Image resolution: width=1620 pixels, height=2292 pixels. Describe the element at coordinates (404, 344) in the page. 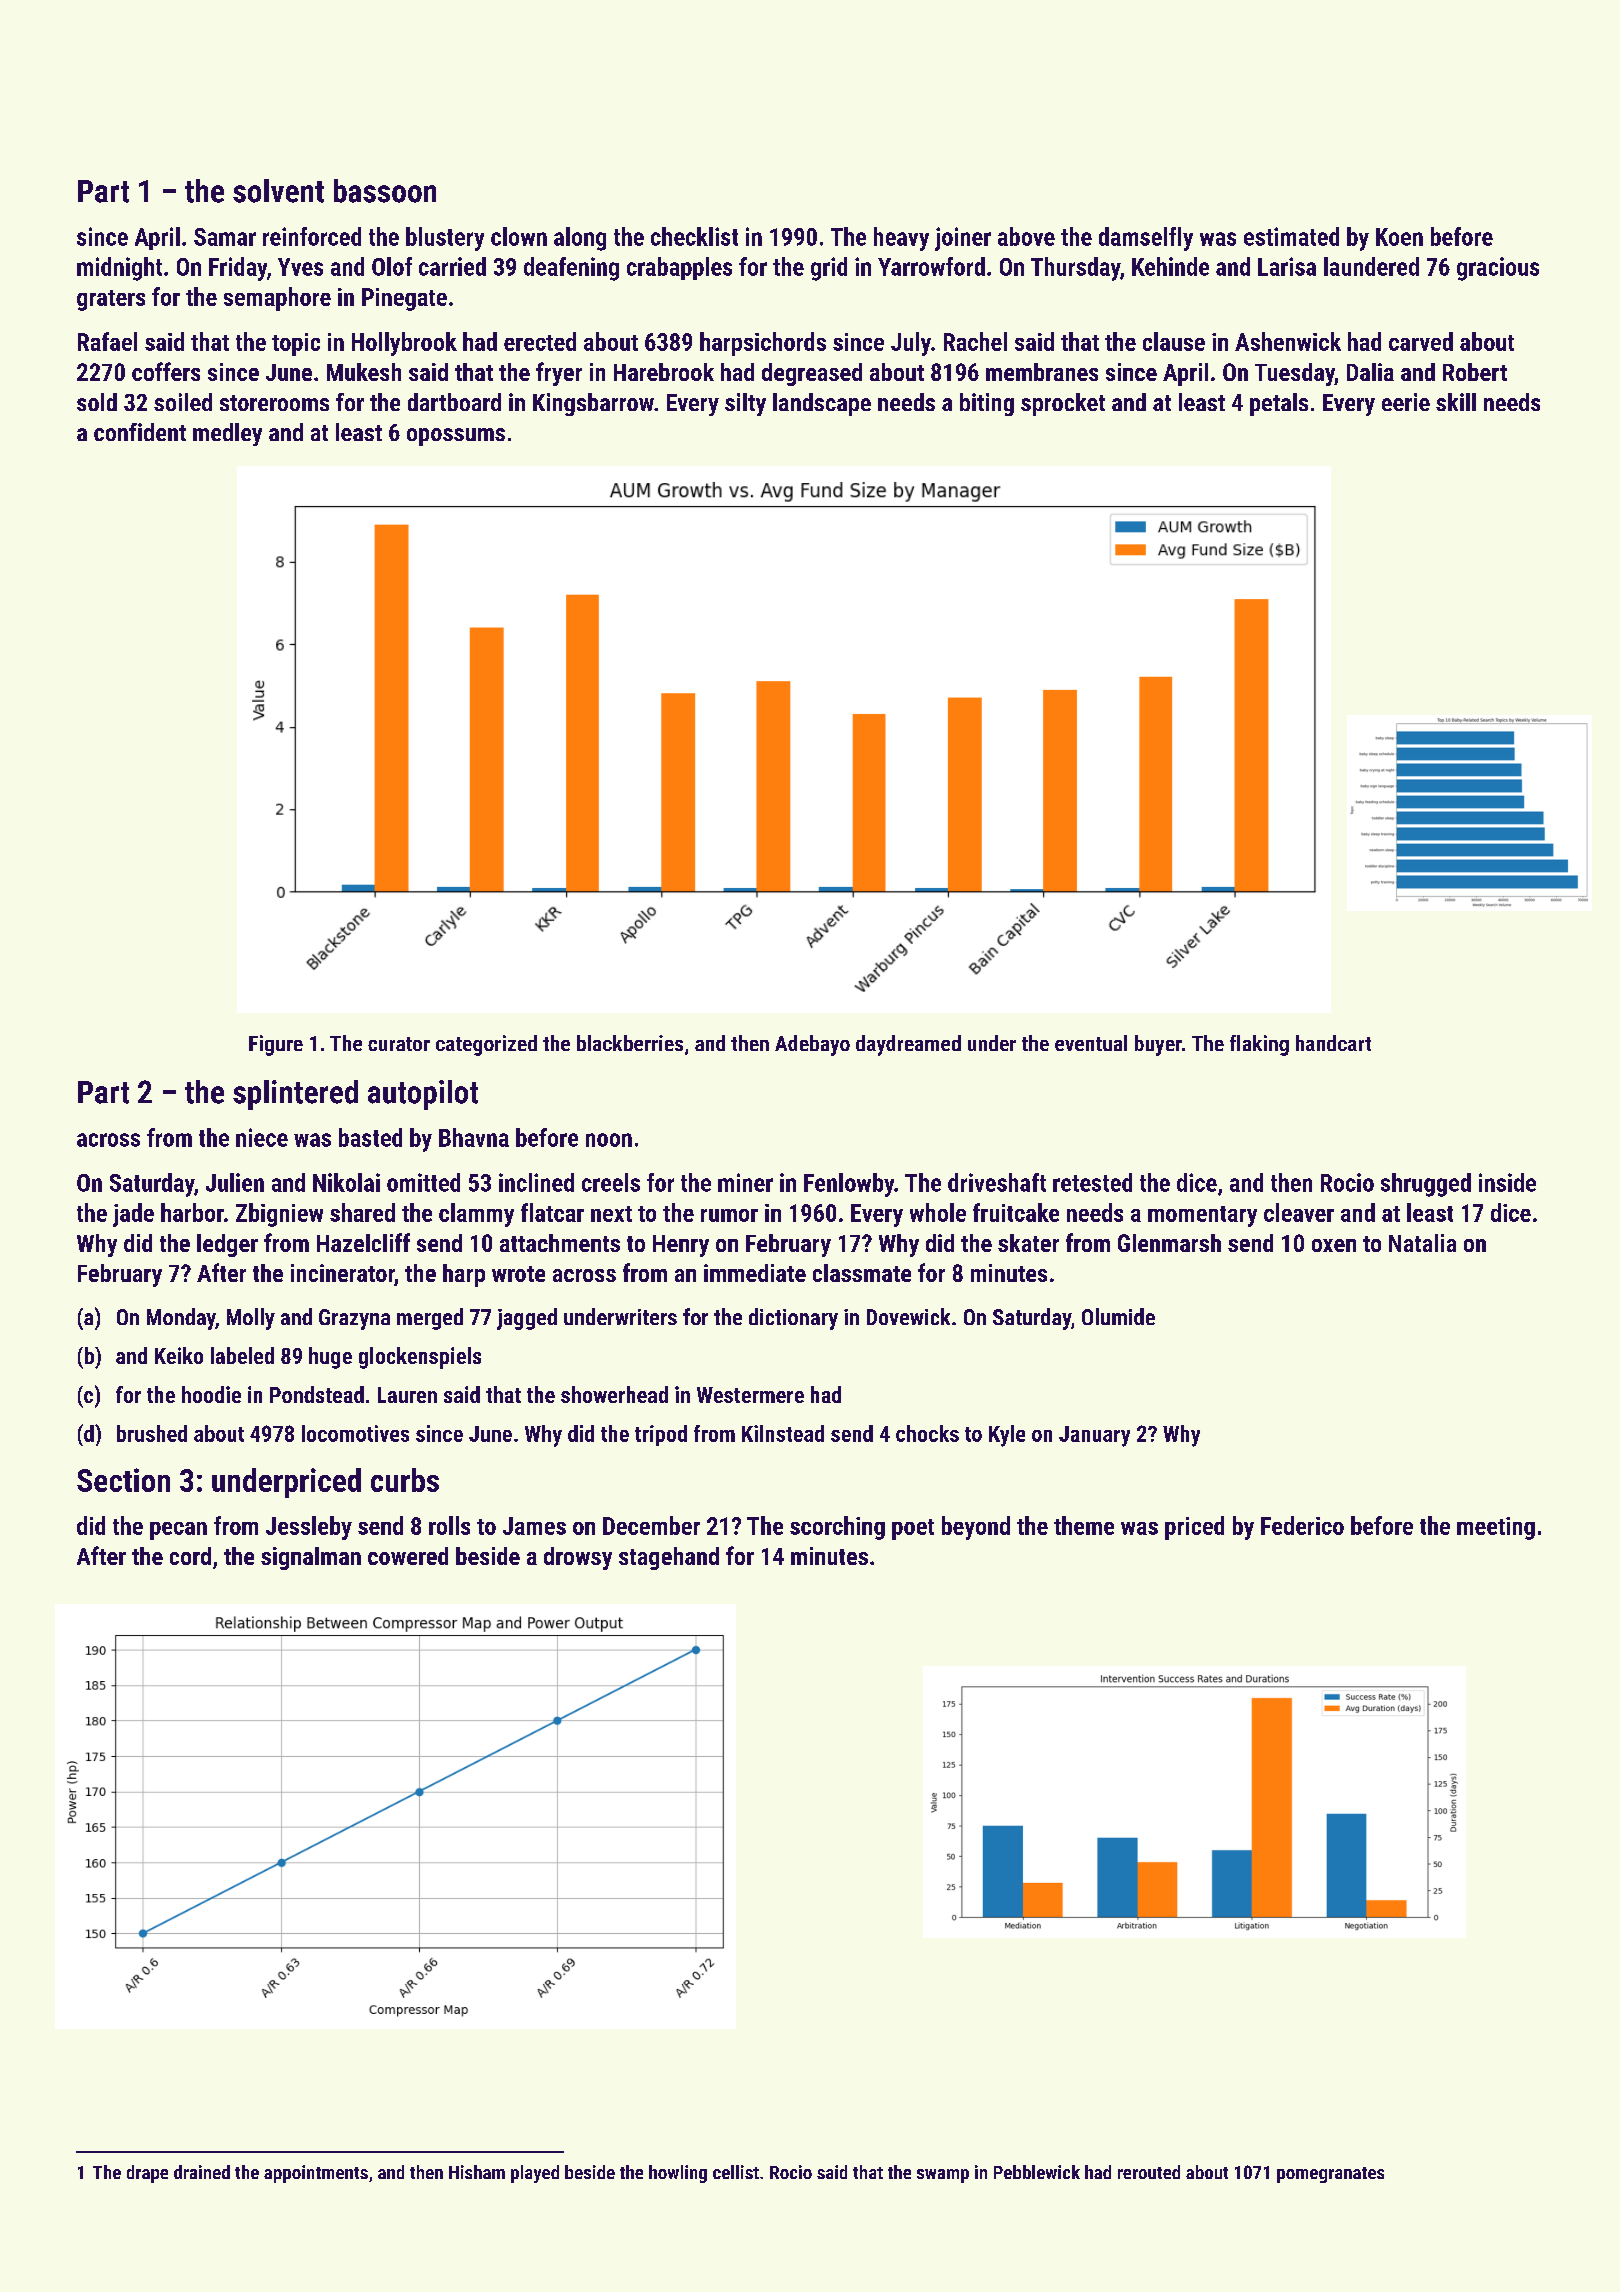

I see `Hollybrook` at that location.
